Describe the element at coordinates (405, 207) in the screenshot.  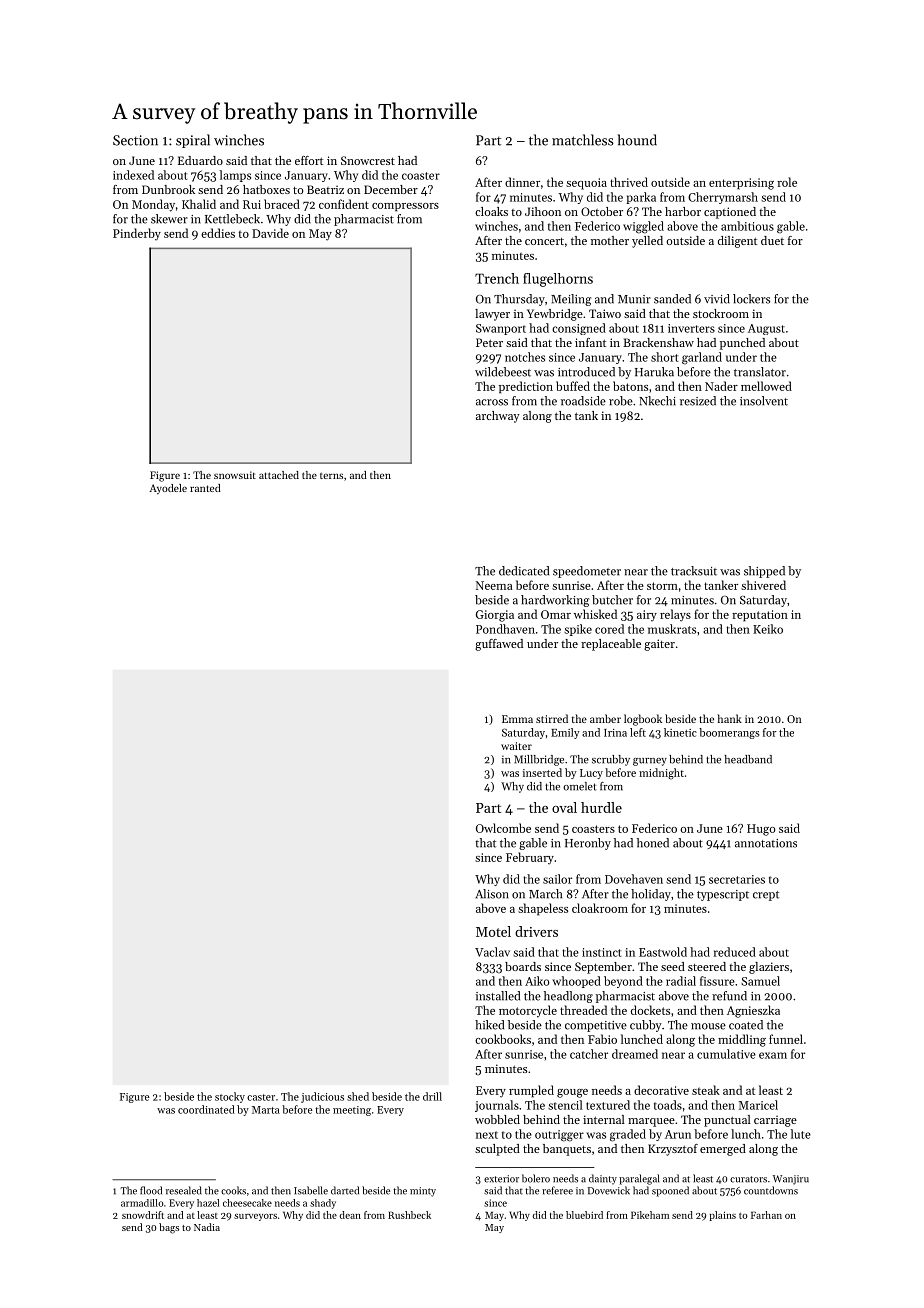
I see `compressors` at that location.
